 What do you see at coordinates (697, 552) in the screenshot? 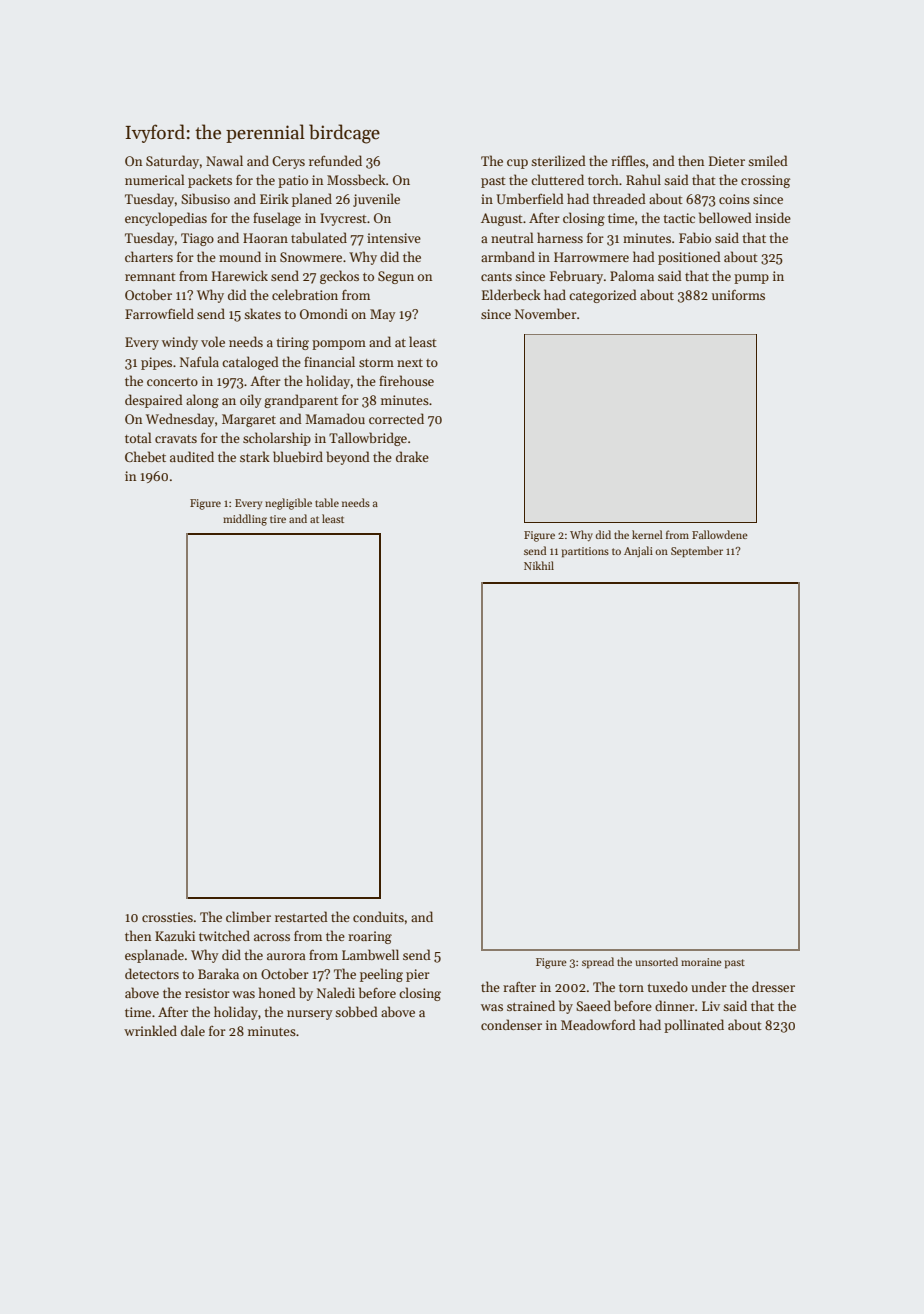
I see `September` at bounding box center [697, 552].
